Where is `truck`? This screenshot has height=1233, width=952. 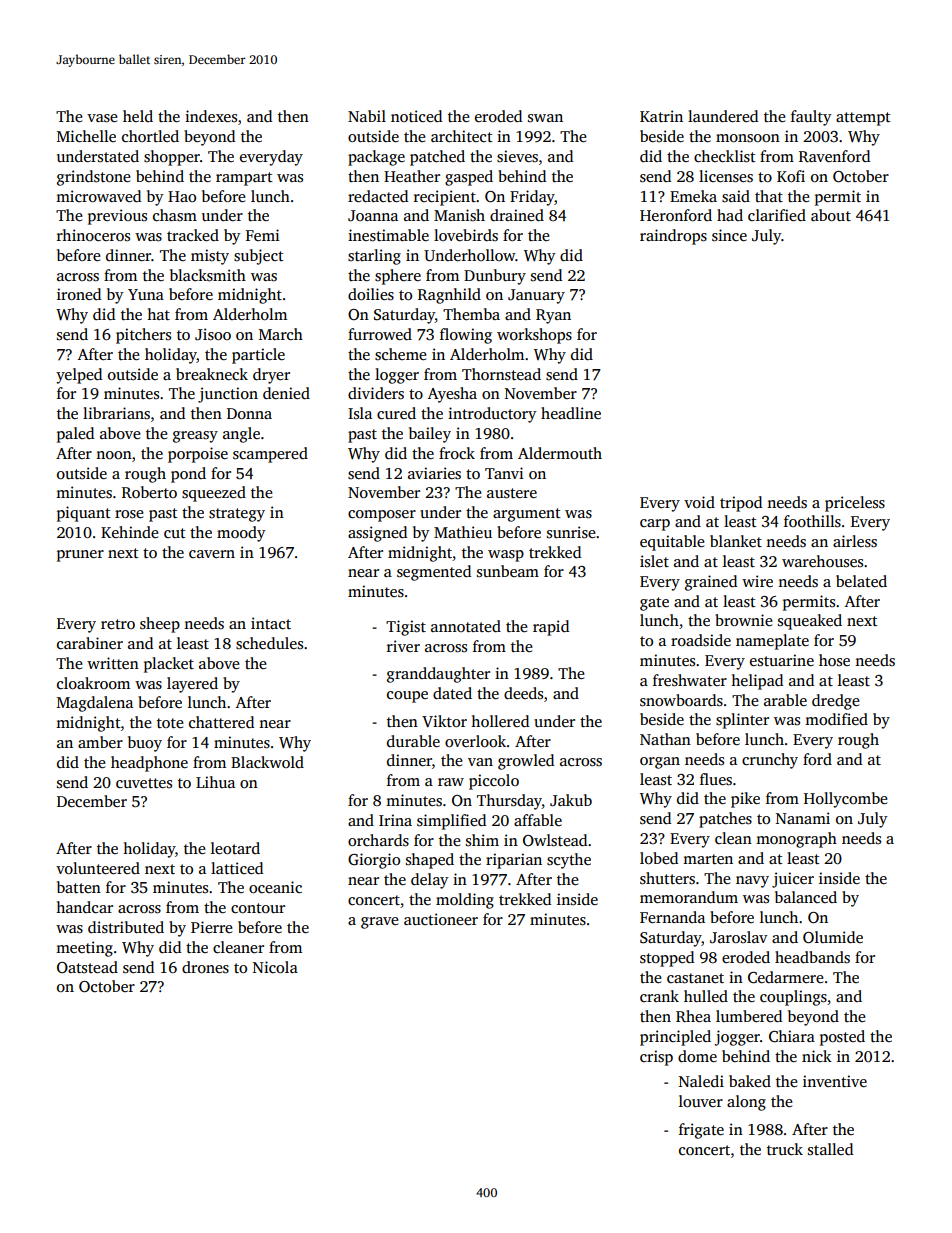 truck is located at coordinates (785, 1149).
